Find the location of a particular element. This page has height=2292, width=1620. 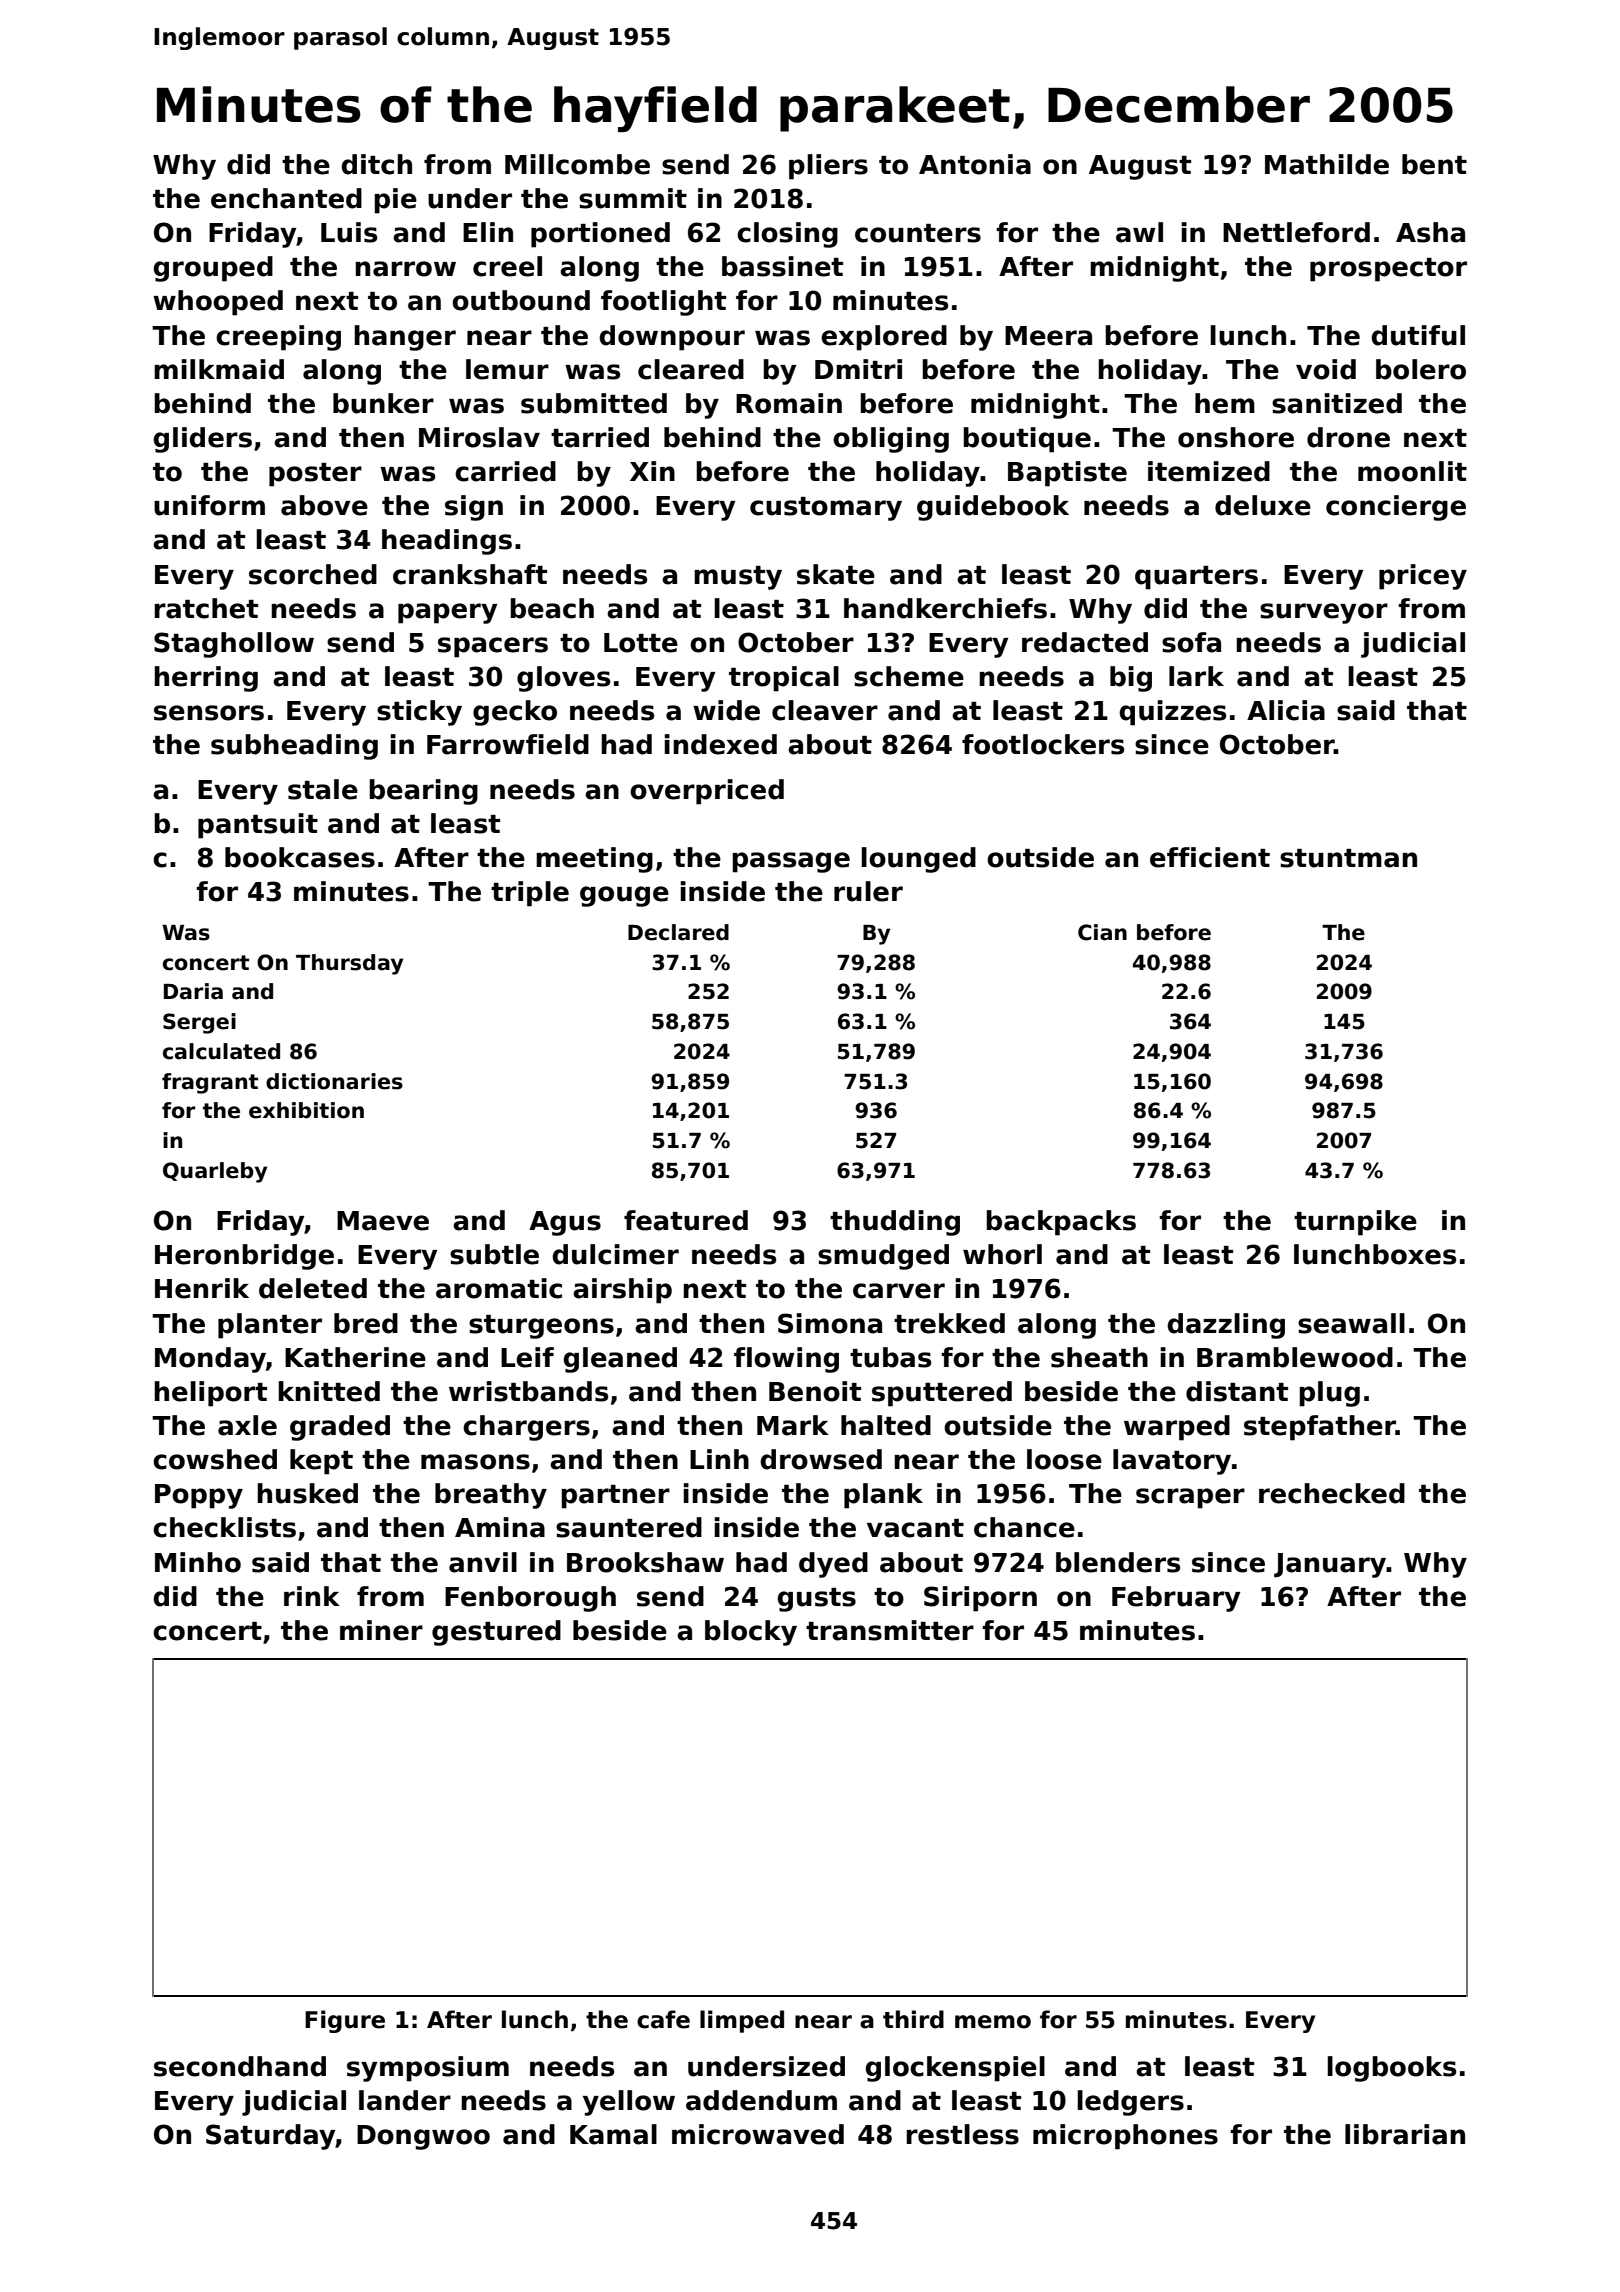

bookcases is located at coordinates (300, 857).
